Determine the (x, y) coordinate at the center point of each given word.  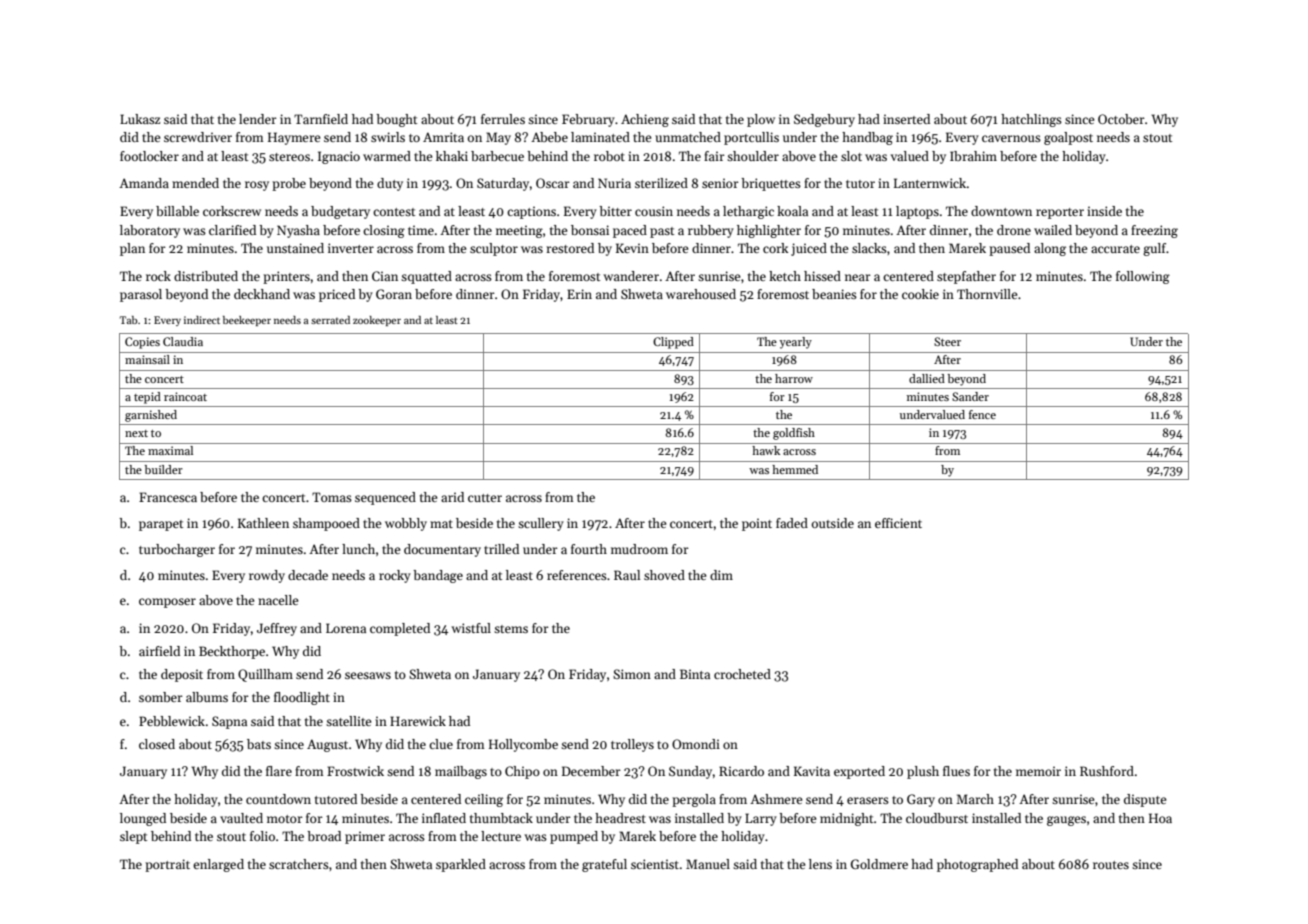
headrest (620, 818)
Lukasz (140, 119)
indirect (202, 320)
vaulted (241, 818)
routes (1111, 865)
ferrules (503, 119)
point (757, 524)
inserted (906, 119)
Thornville (987, 294)
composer (167, 603)
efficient (898, 523)
